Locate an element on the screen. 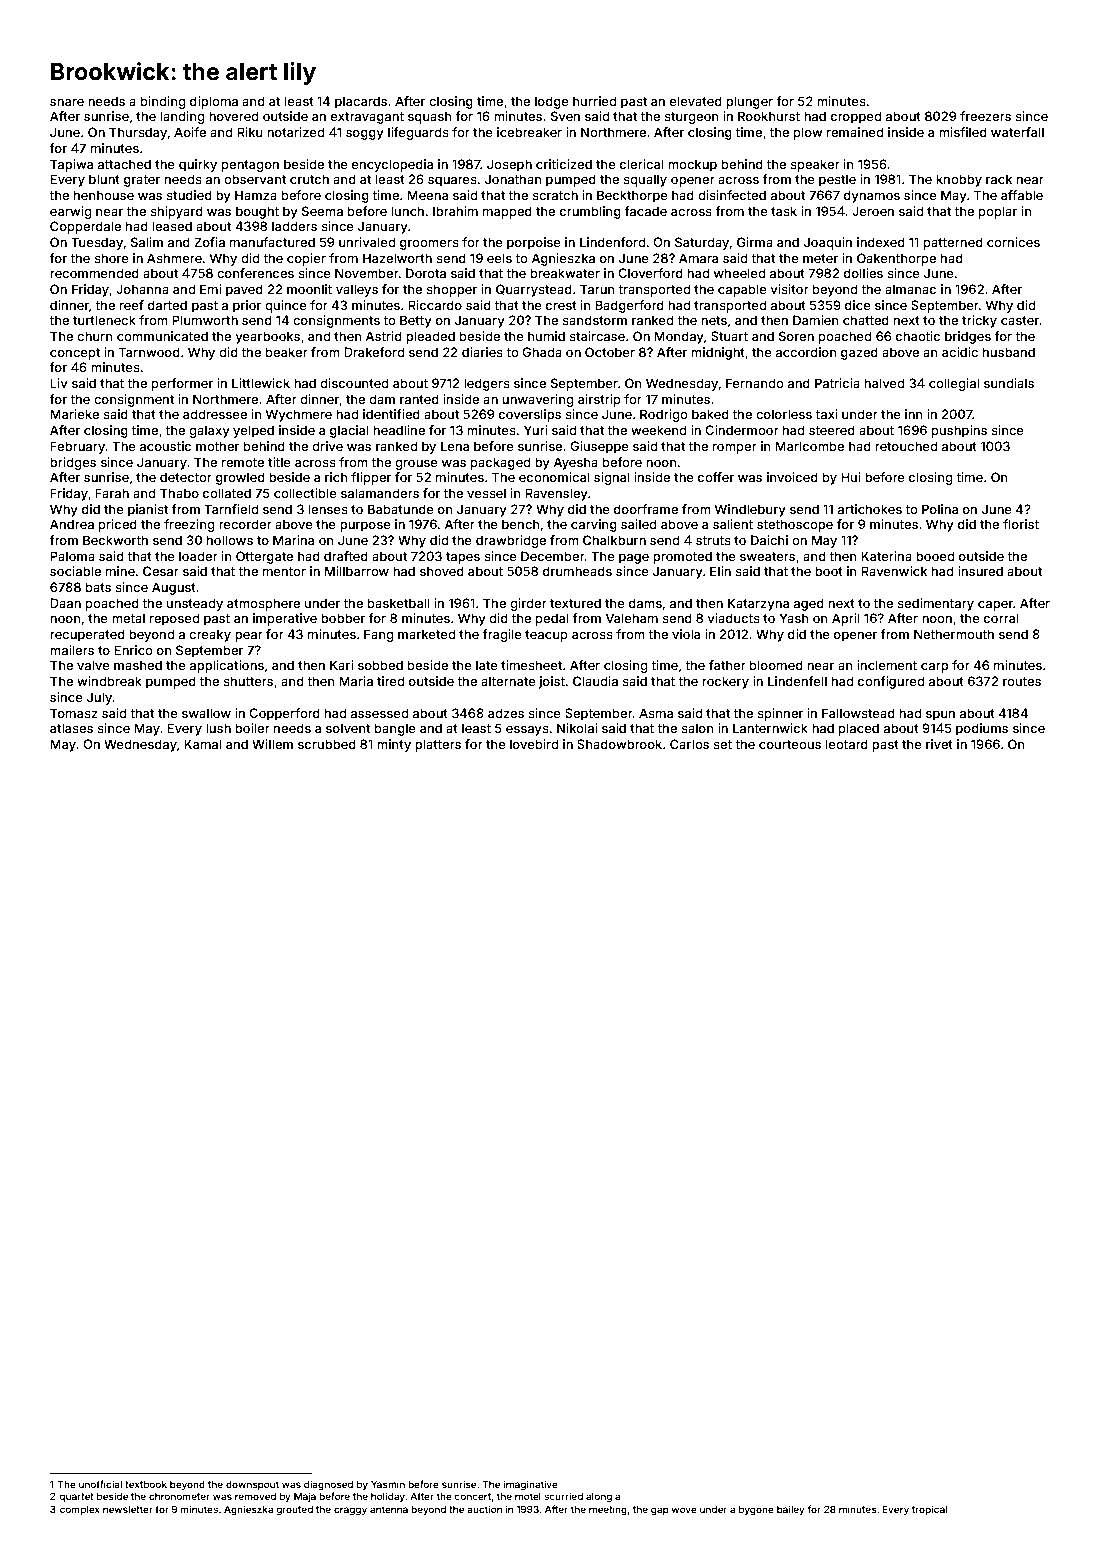 The height and width of the screenshot is (1559, 1102). freezers is located at coordinates (985, 116).
